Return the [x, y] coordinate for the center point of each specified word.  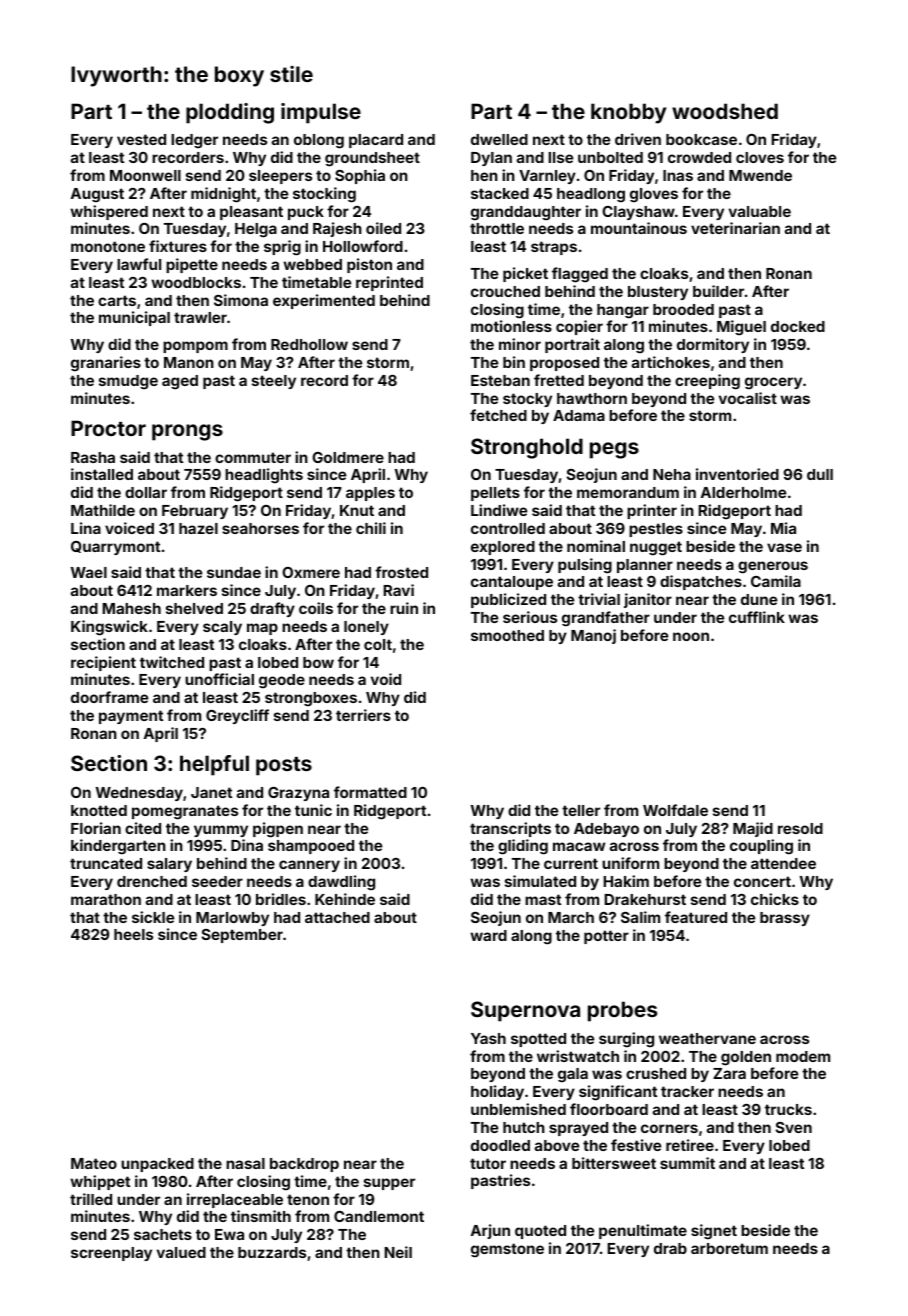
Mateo [94, 1163]
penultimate [643, 1231]
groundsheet [372, 159]
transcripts [510, 829]
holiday [497, 1092]
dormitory [713, 345]
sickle [153, 917]
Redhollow [309, 344]
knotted [99, 810]
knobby [628, 113]
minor [520, 344]
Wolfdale [675, 810]
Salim [640, 917]
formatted [370, 792]
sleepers [280, 177]
